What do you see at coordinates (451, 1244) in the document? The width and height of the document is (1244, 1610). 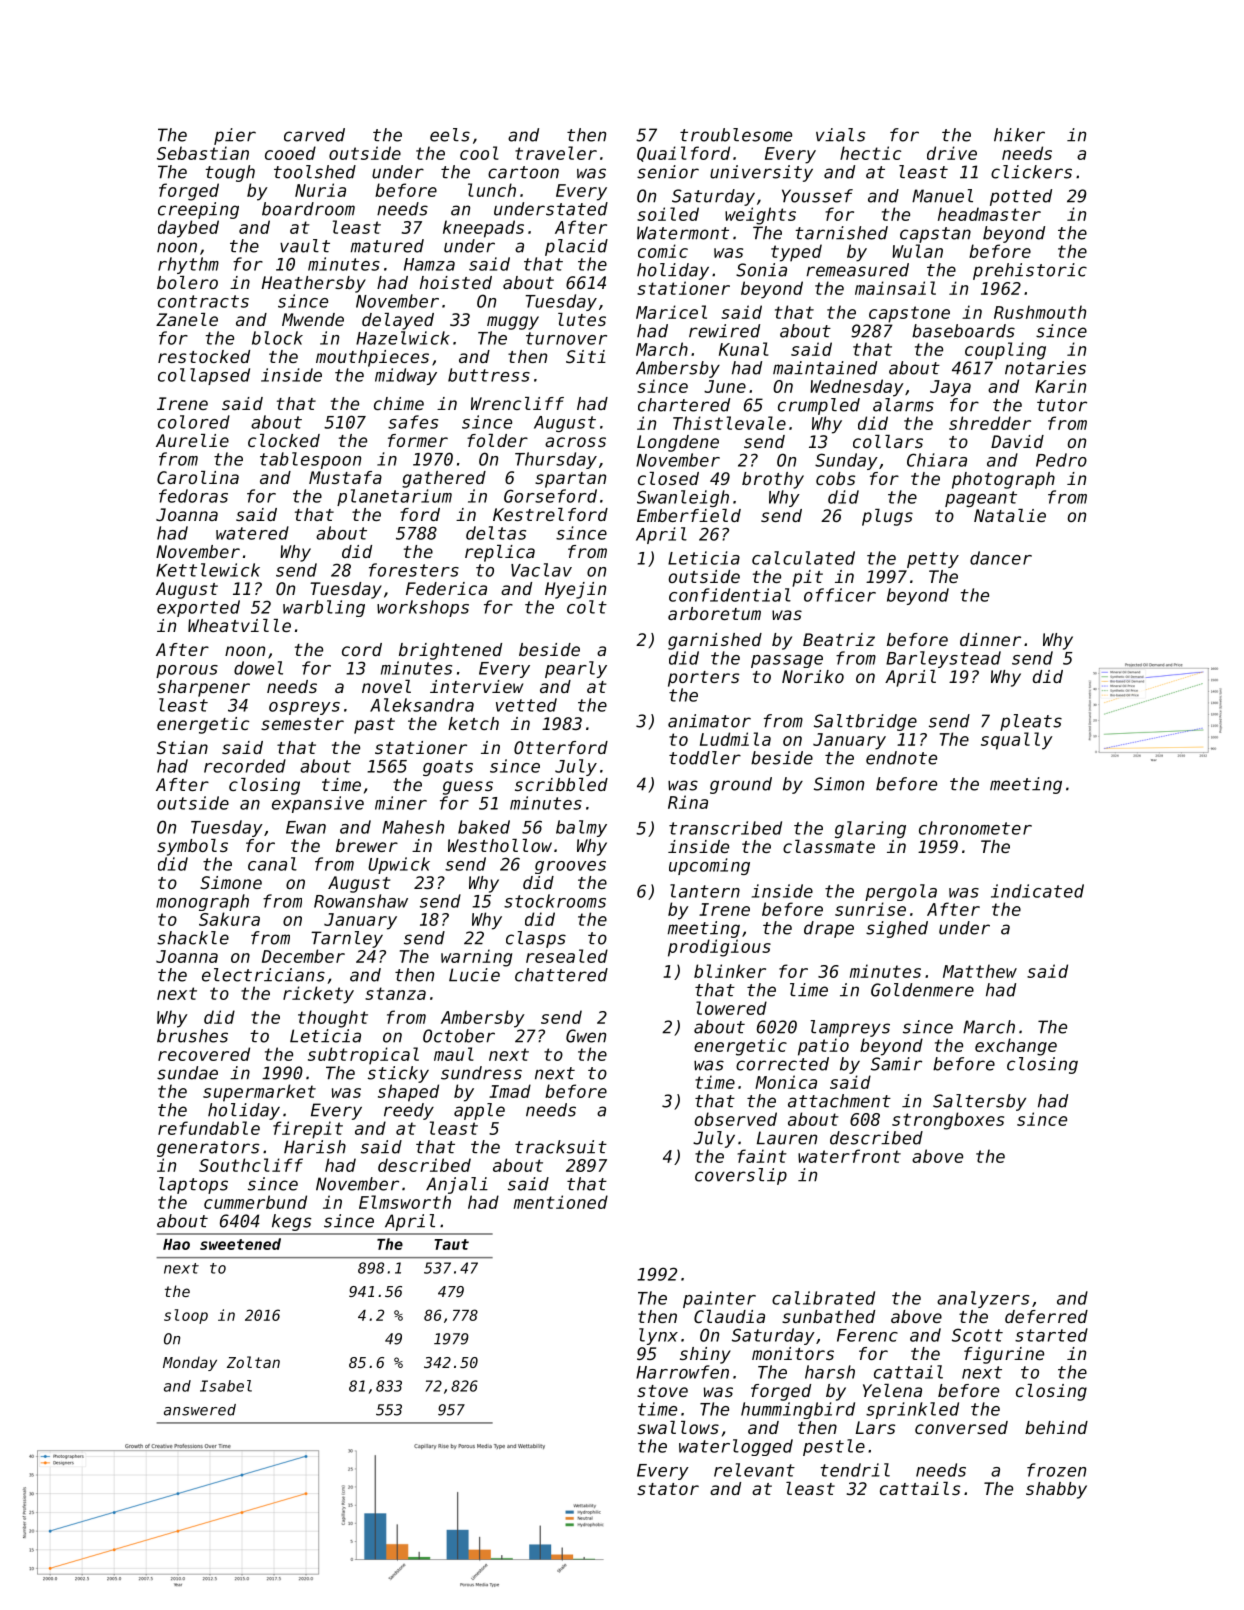 I see `Taut` at bounding box center [451, 1244].
